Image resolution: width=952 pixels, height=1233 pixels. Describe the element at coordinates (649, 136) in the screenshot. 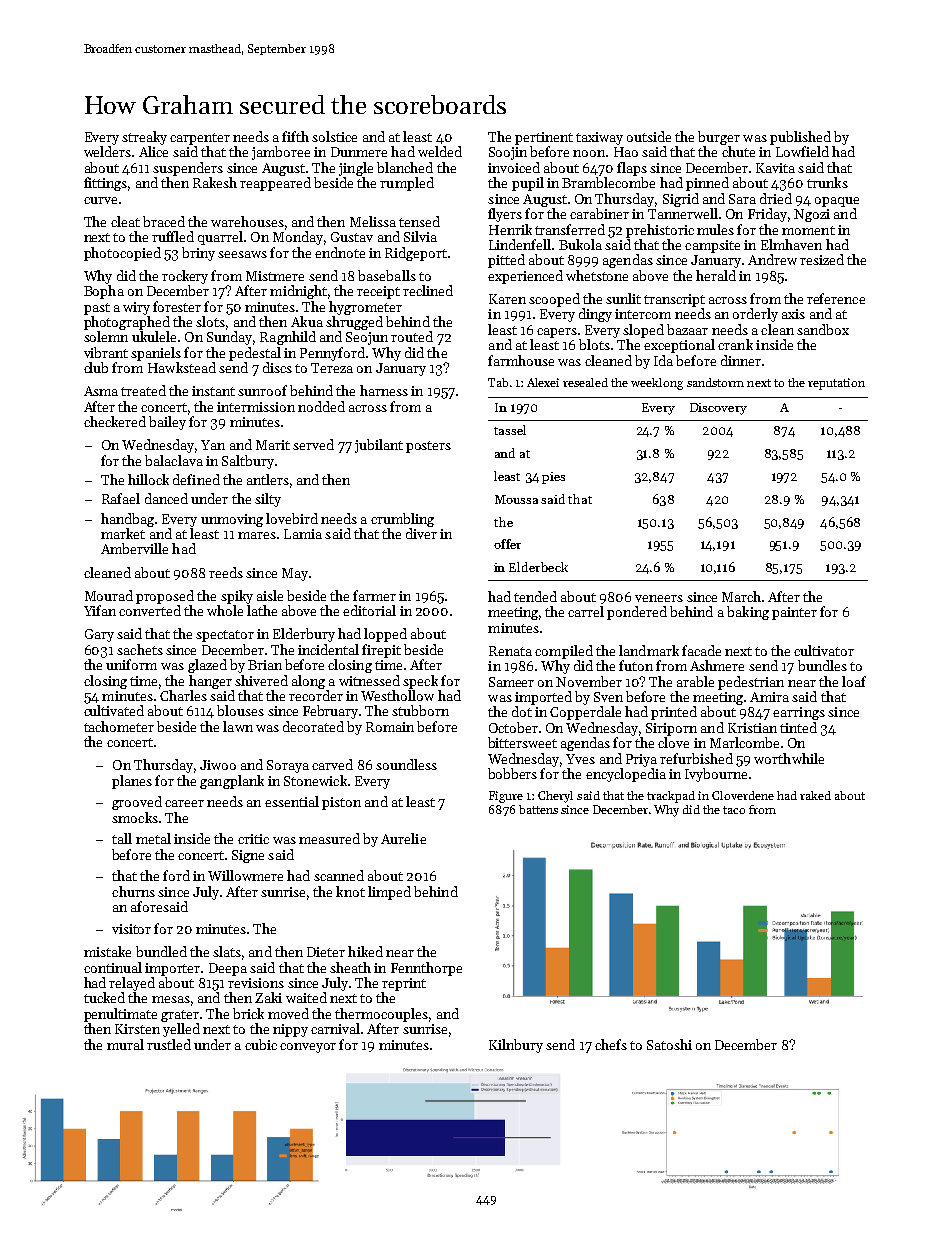

I see `outside` at that location.
